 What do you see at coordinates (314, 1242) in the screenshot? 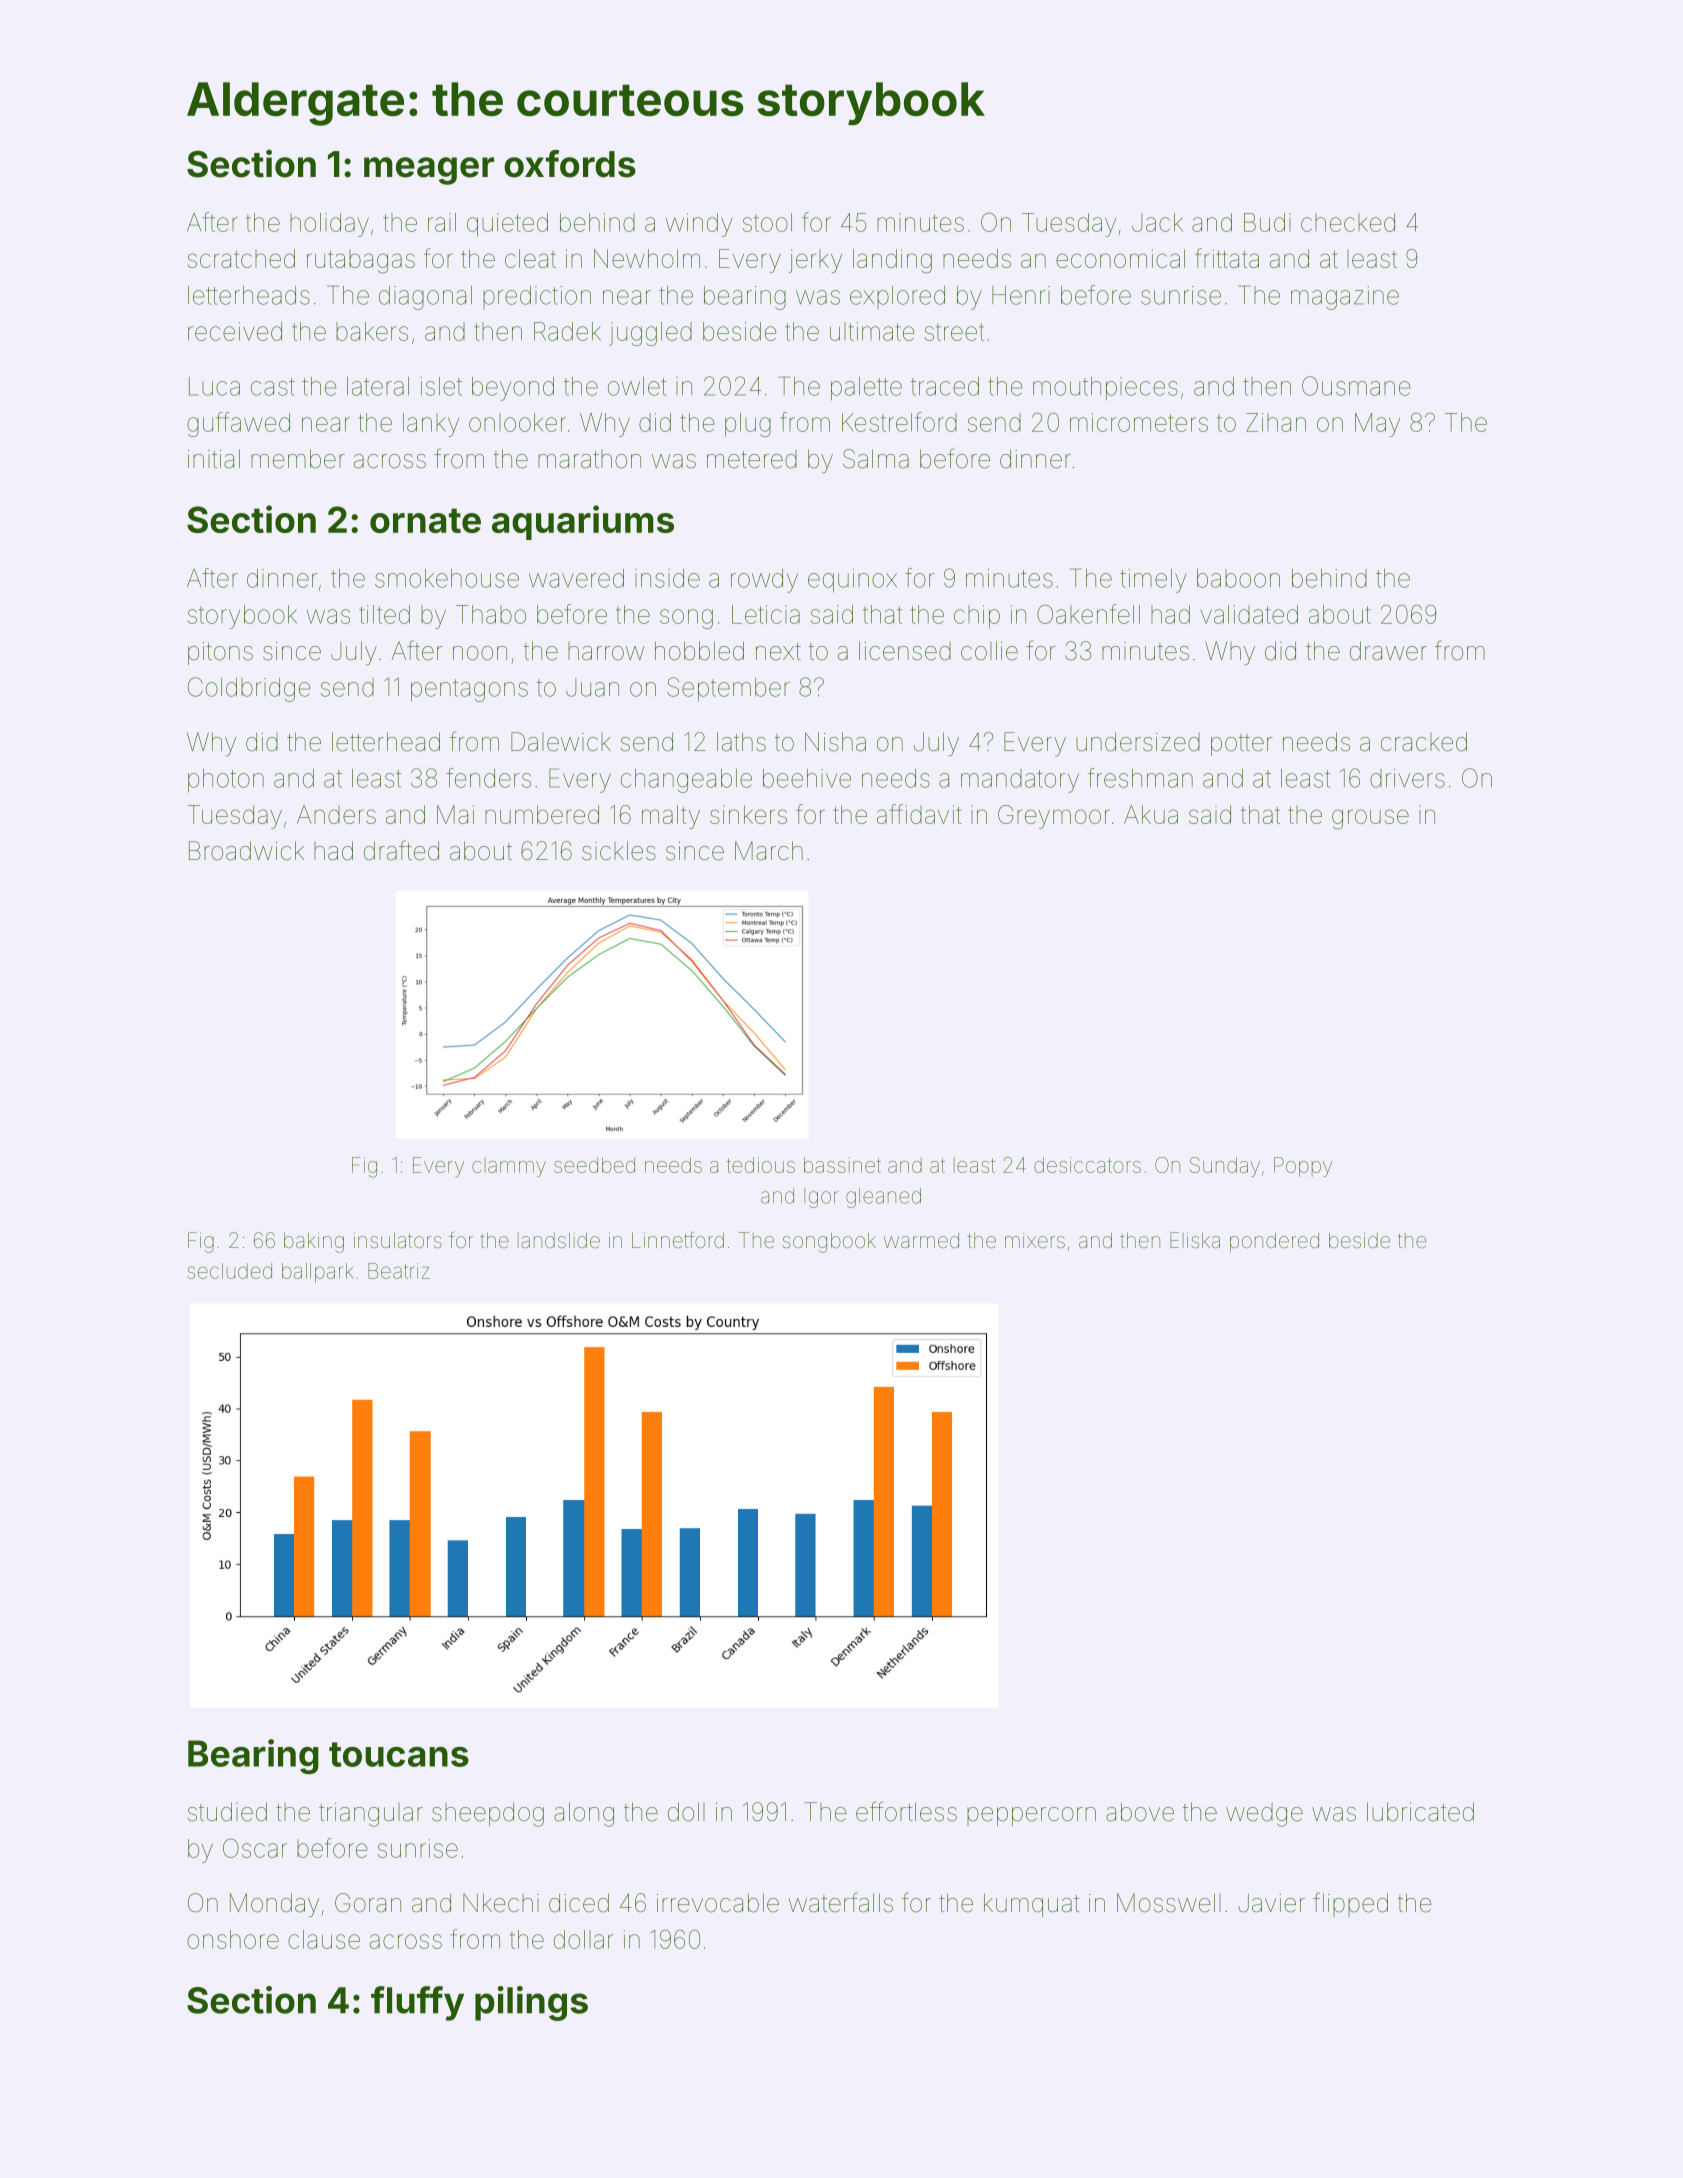
I see `baking` at bounding box center [314, 1242].
